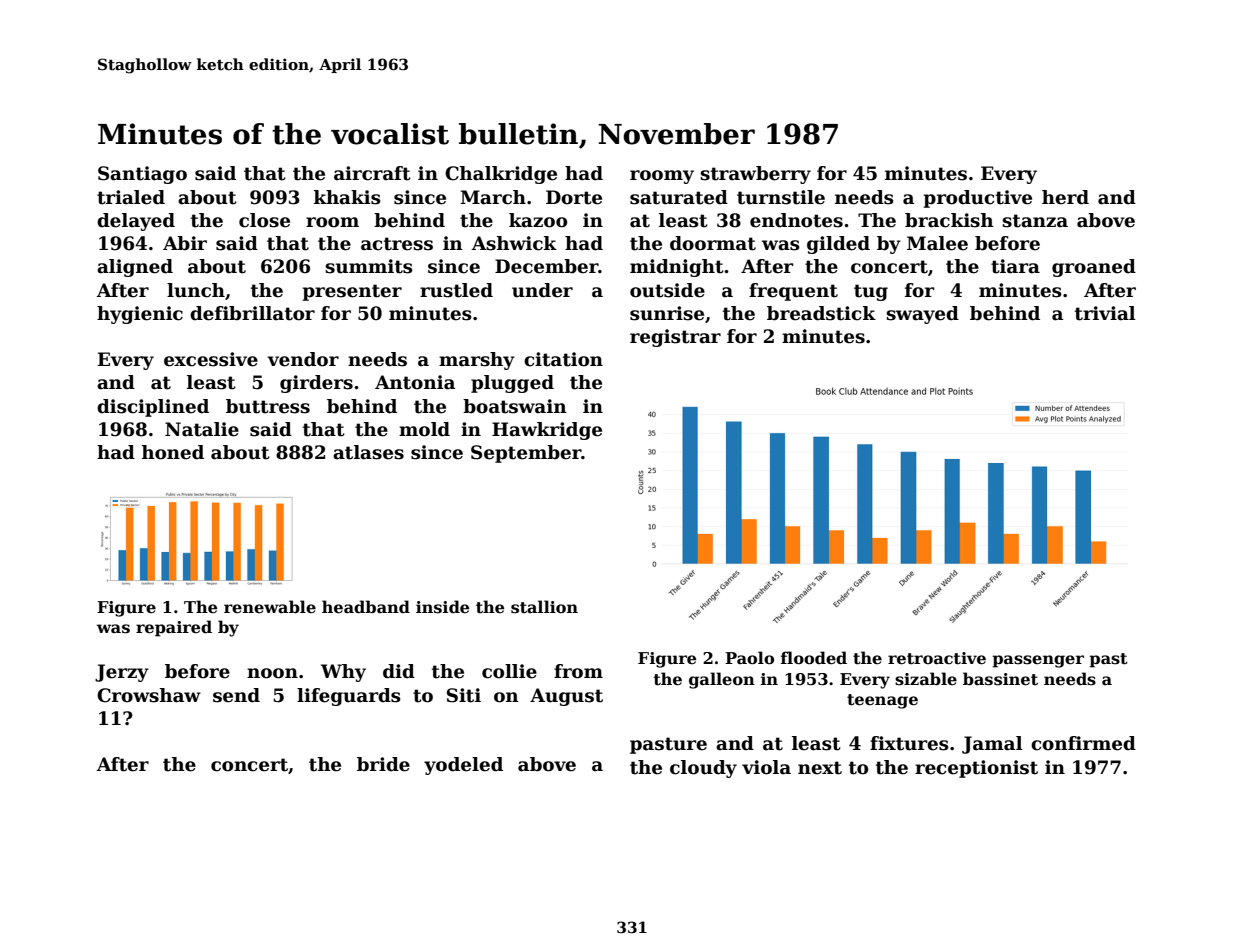  Describe the element at coordinates (383, 764) in the document. I see `bride` at that location.
